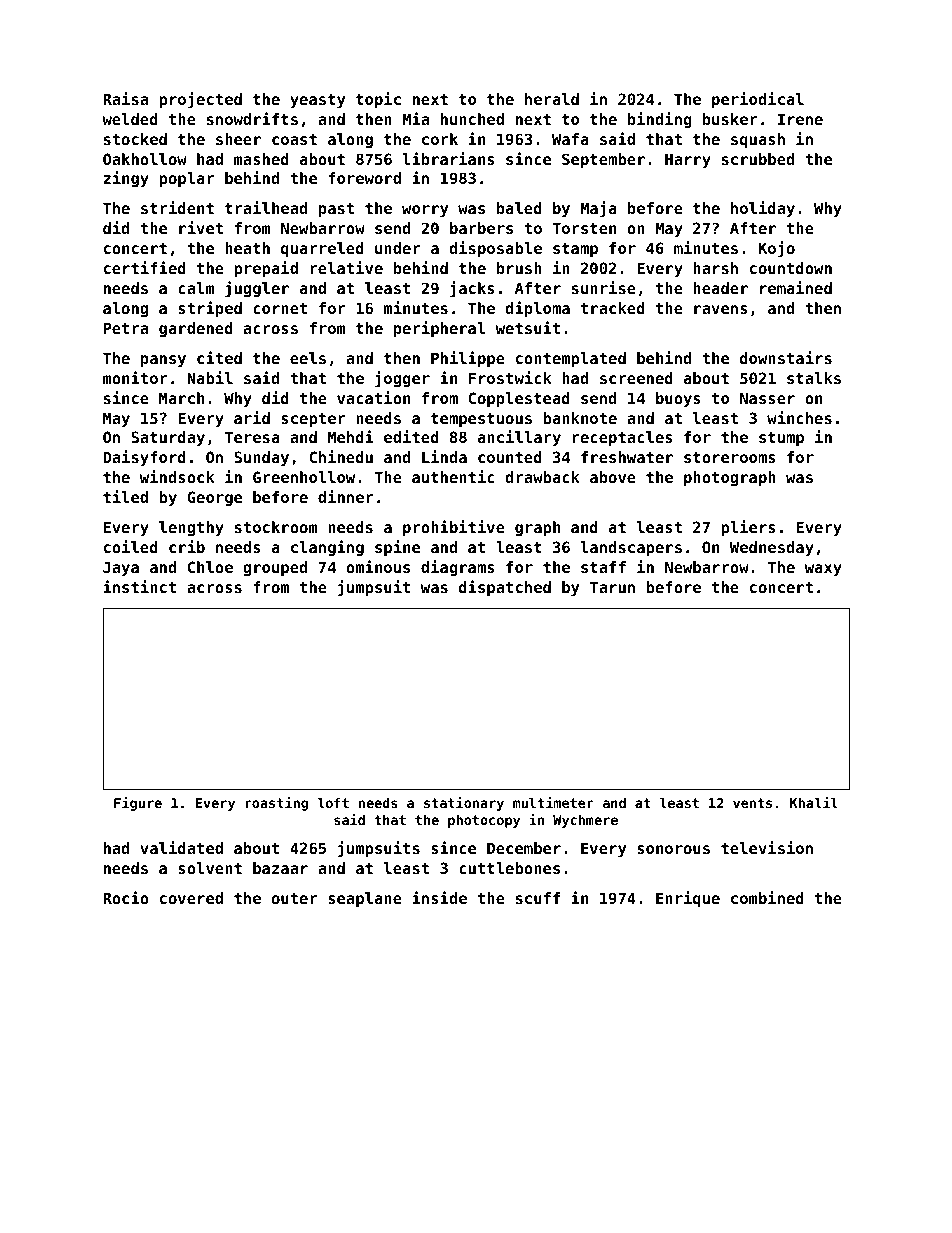  Describe the element at coordinates (552, 99) in the screenshot. I see `herald` at that location.
